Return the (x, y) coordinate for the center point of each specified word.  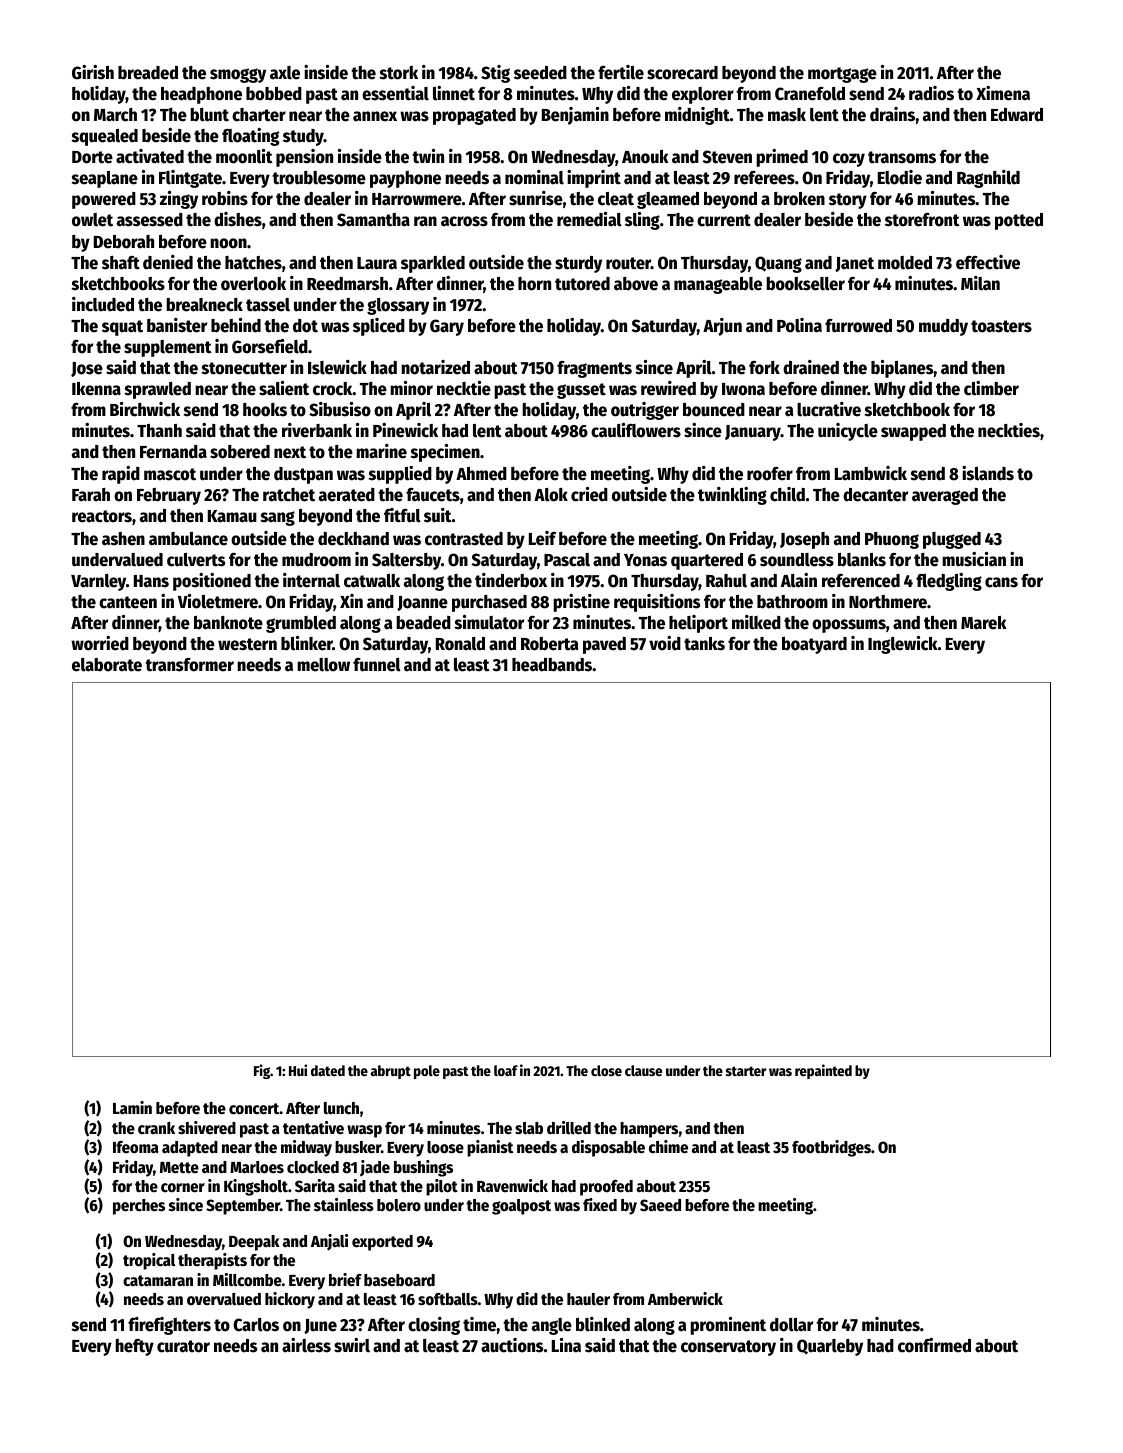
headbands (552, 665)
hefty (134, 1347)
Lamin (132, 1107)
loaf (506, 1070)
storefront (922, 220)
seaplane (105, 179)
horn (534, 284)
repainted (823, 1071)
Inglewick (903, 645)
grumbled (301, 624)
